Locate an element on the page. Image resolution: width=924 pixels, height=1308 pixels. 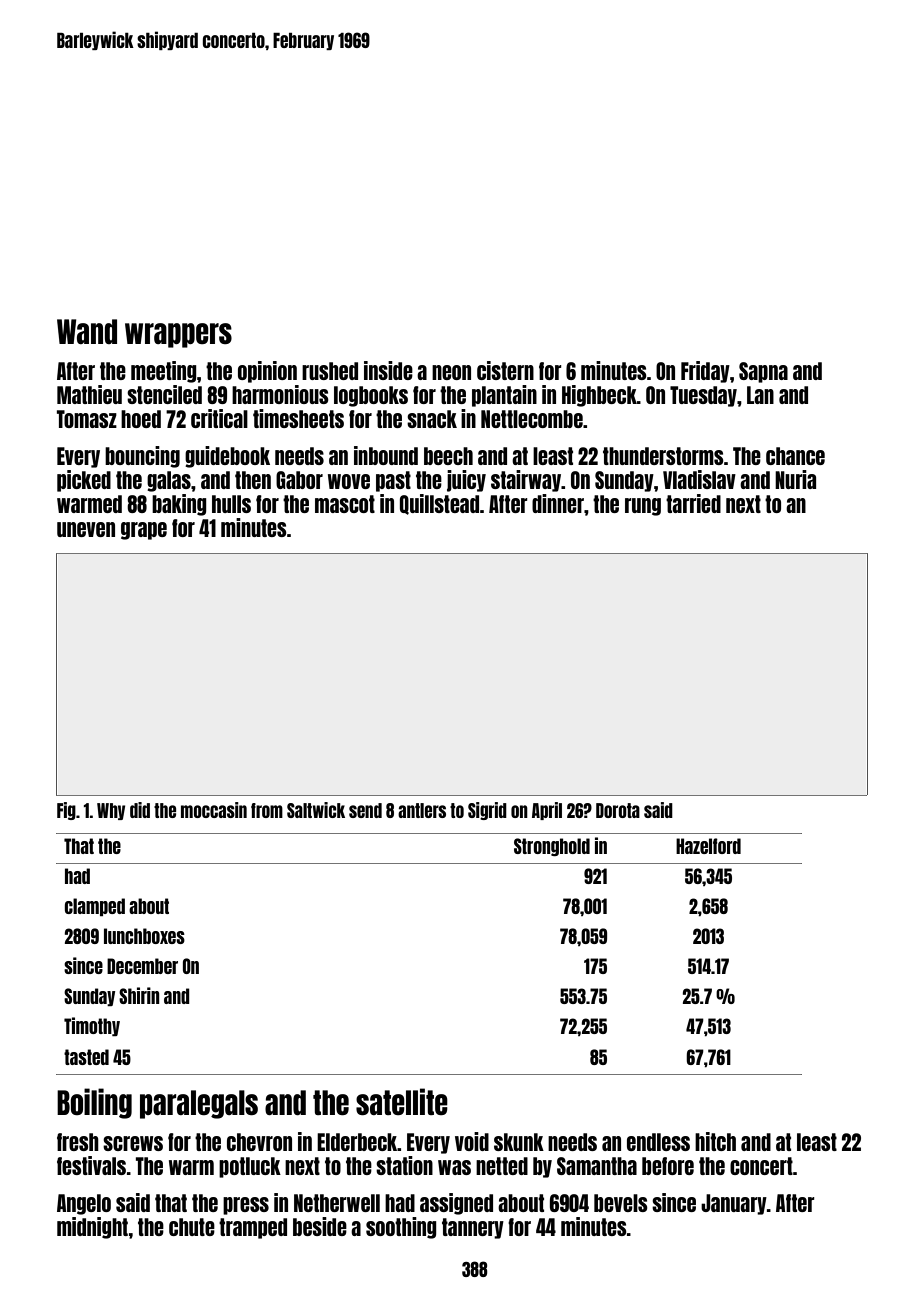
from is located at coordinates (267, 810).
